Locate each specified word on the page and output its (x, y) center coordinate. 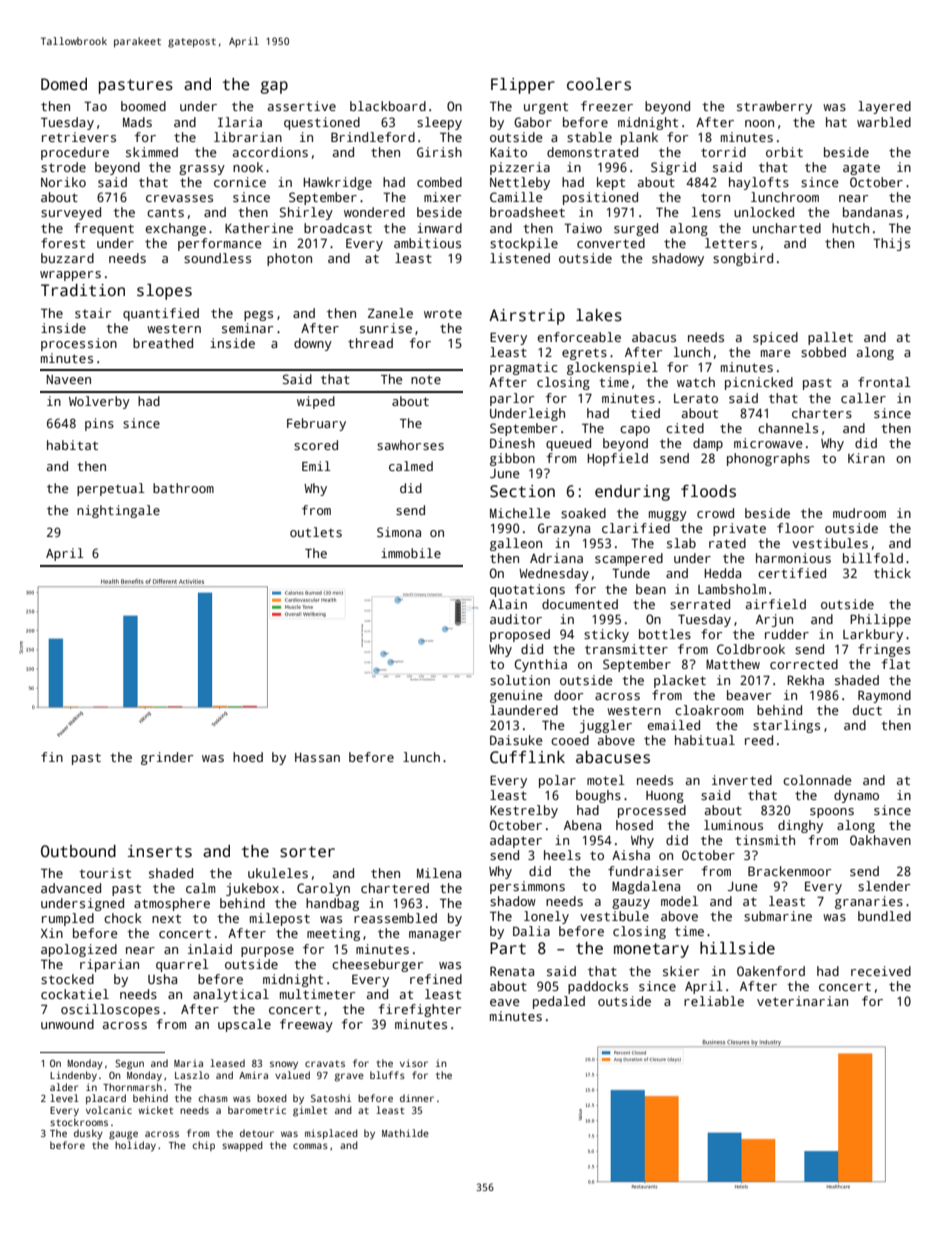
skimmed (152, 152)
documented (580, 604)
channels (788, 428)
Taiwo (583, 228)
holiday (135, 1146)
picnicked (759, 383)
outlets (316, 532)
